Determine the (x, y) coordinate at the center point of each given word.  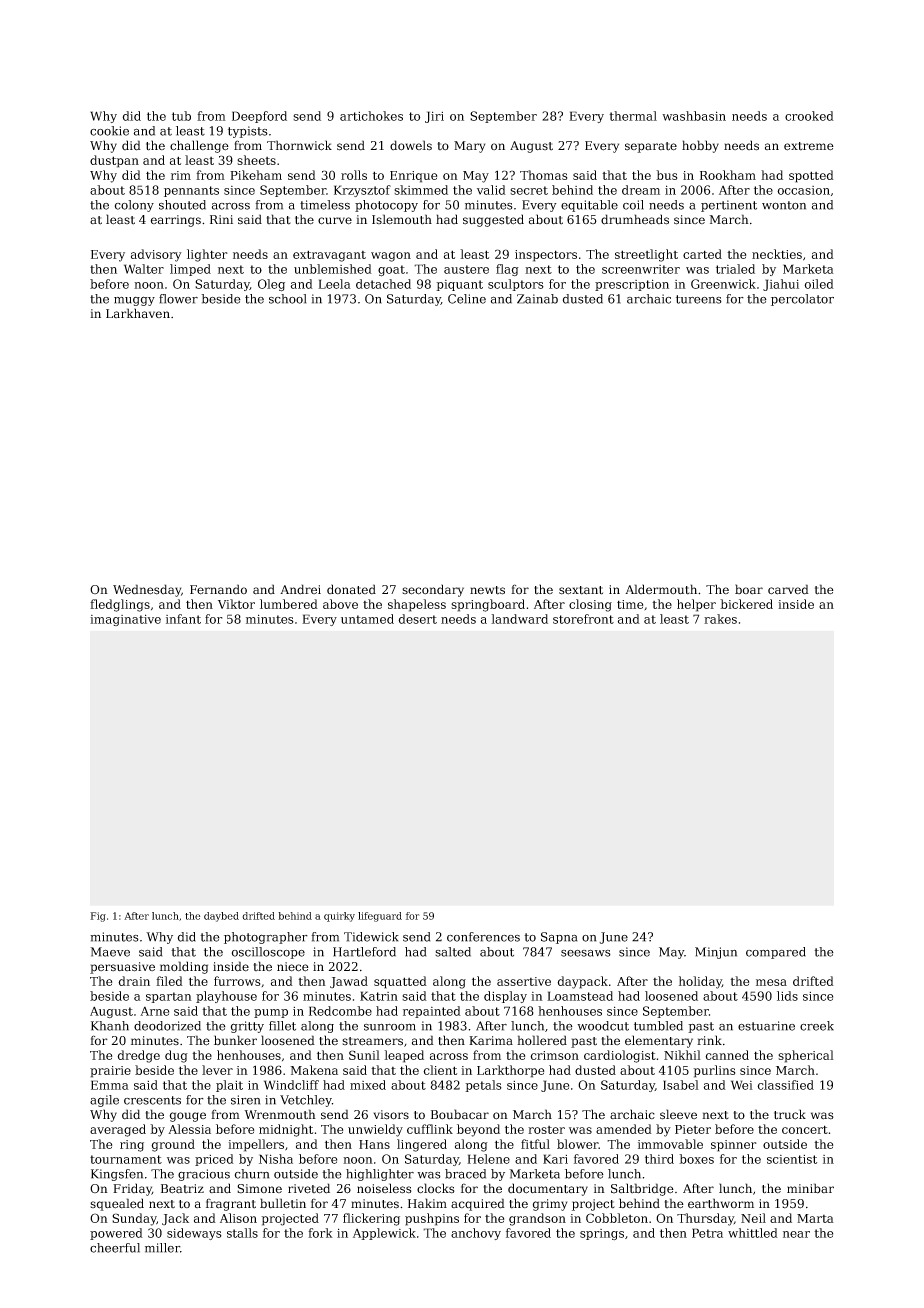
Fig (98, 917)
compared (776, 953)
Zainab (537, 299)
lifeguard (380, 917)
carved (788, 589)
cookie (109, 131)
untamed (367, 619)
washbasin (694, 116)
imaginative (125, 620)
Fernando (218, 589)
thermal (633, 116)
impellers (256, 1145)
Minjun (716, 953)
